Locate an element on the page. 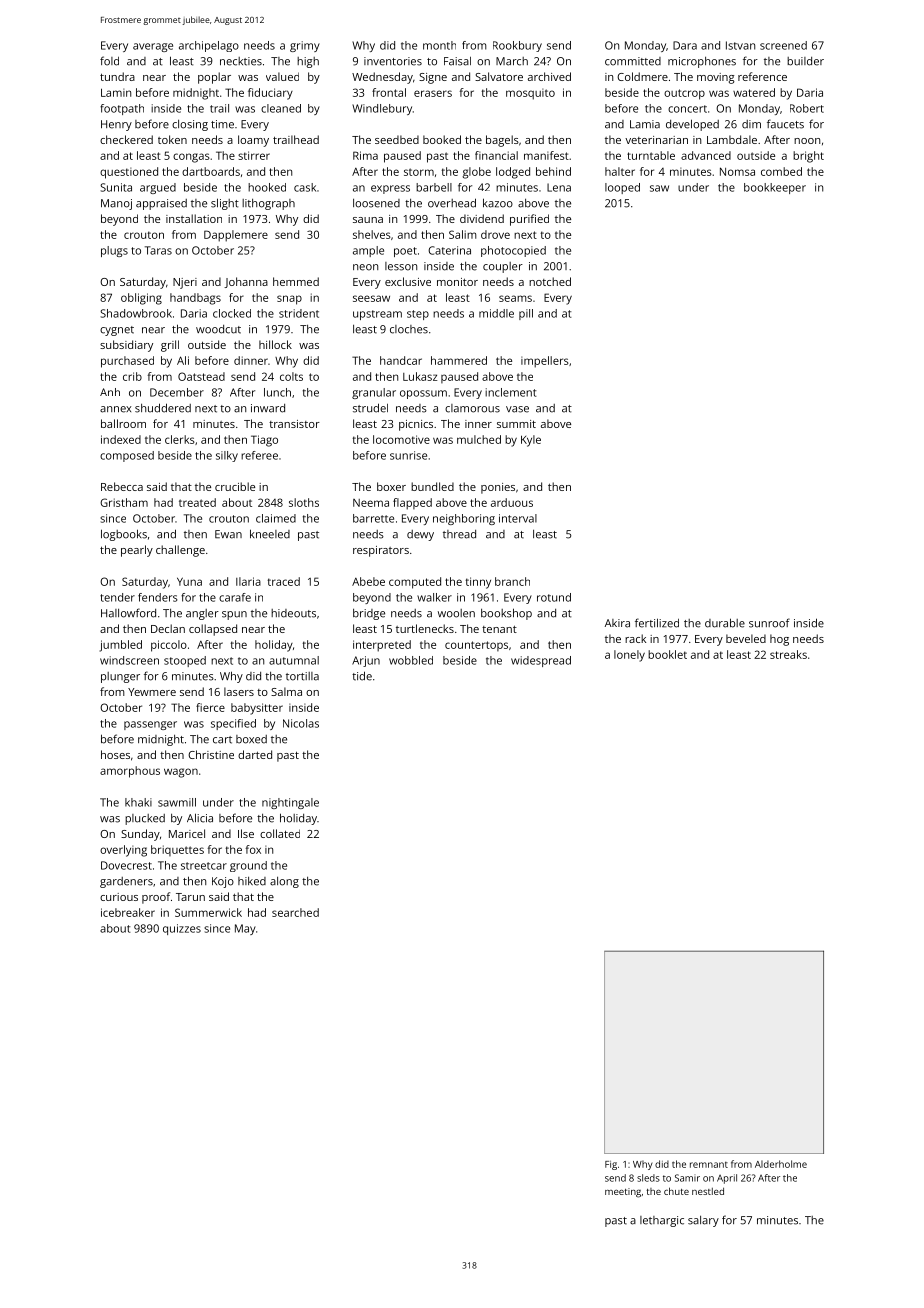 The height and width of the image is (1308, 924). Nicolas is located at coordinates (301, 723).
